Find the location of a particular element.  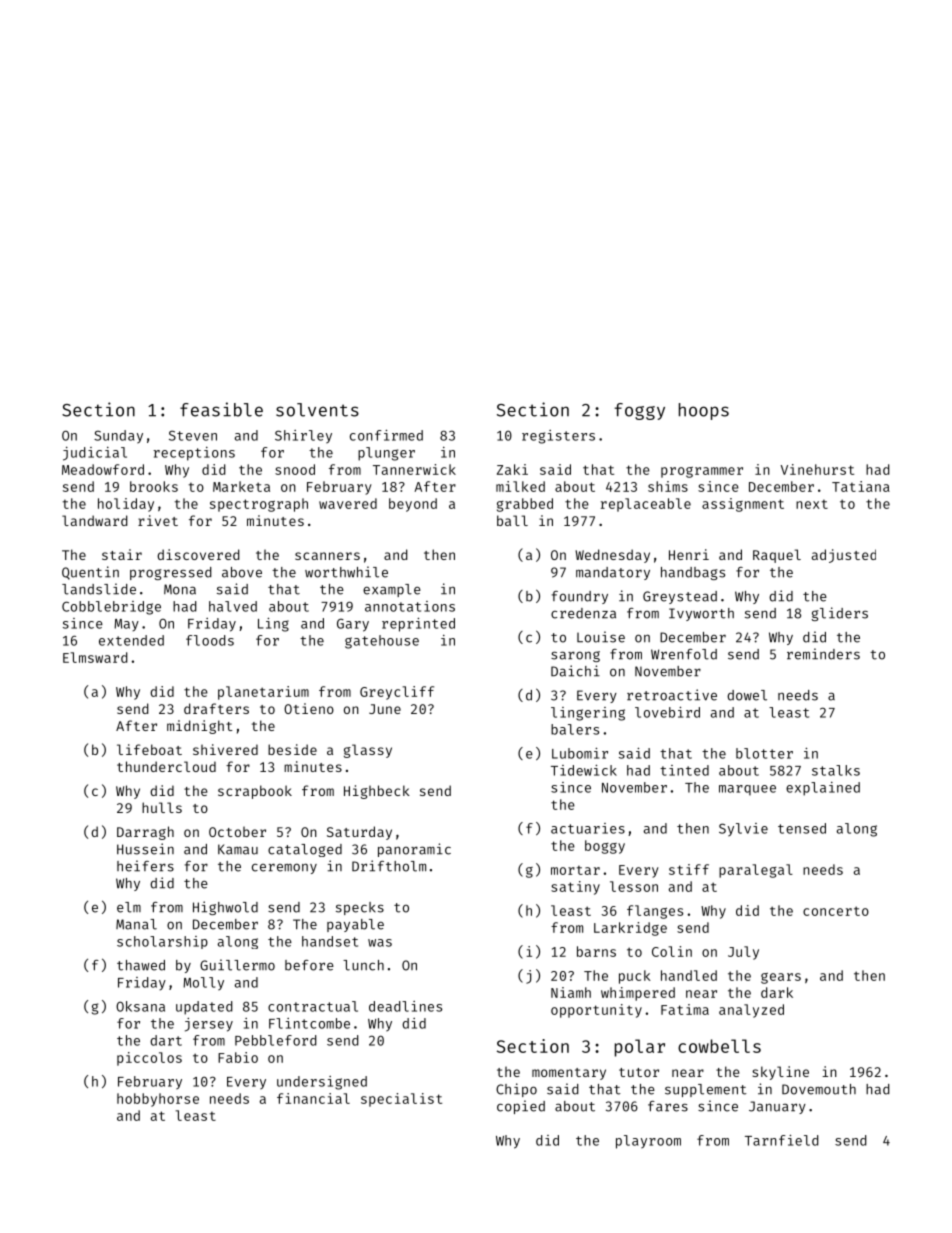

credenza is located at coordinates (583, 613).
